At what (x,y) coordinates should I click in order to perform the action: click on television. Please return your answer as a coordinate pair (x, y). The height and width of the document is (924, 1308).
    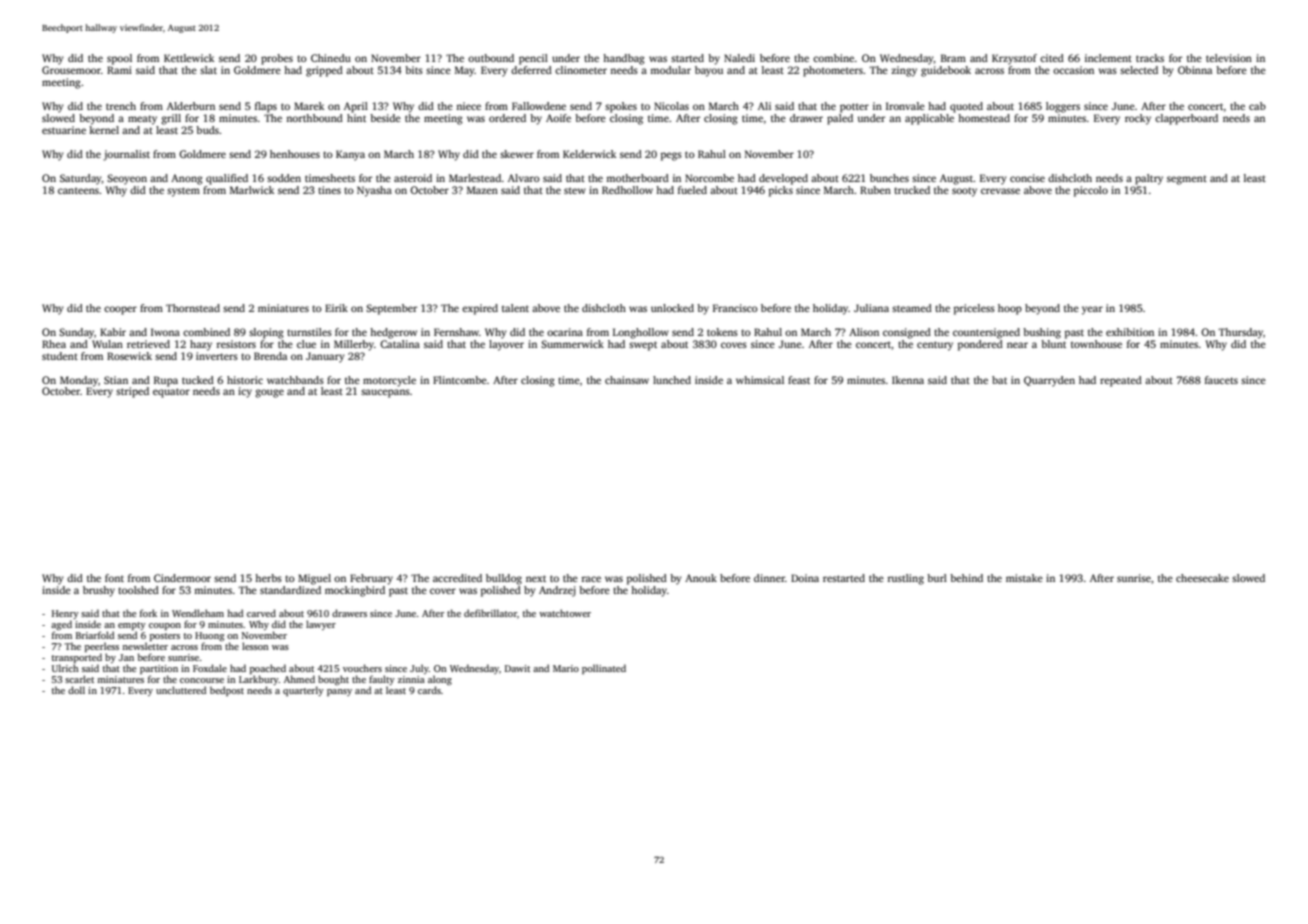
    Looking at the image, I should click on (1229, 58).
